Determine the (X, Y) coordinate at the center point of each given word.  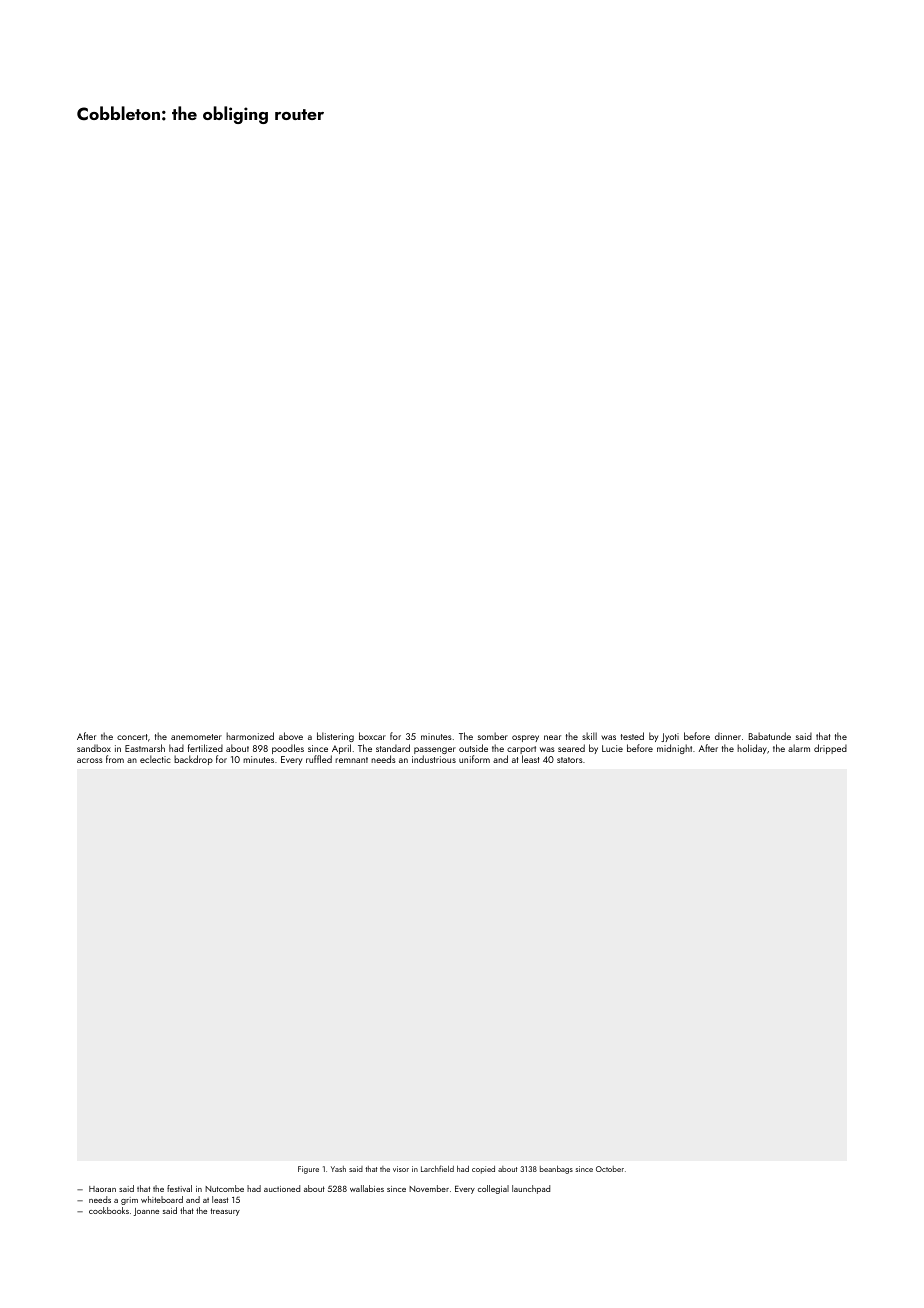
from (115, 759)
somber (493, 736)
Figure (308, 1170)
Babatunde (770, 736)
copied (483, 1170)
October (610, 1169)
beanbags (556, 1170)
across (90, 760)
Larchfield (437, 1168)
